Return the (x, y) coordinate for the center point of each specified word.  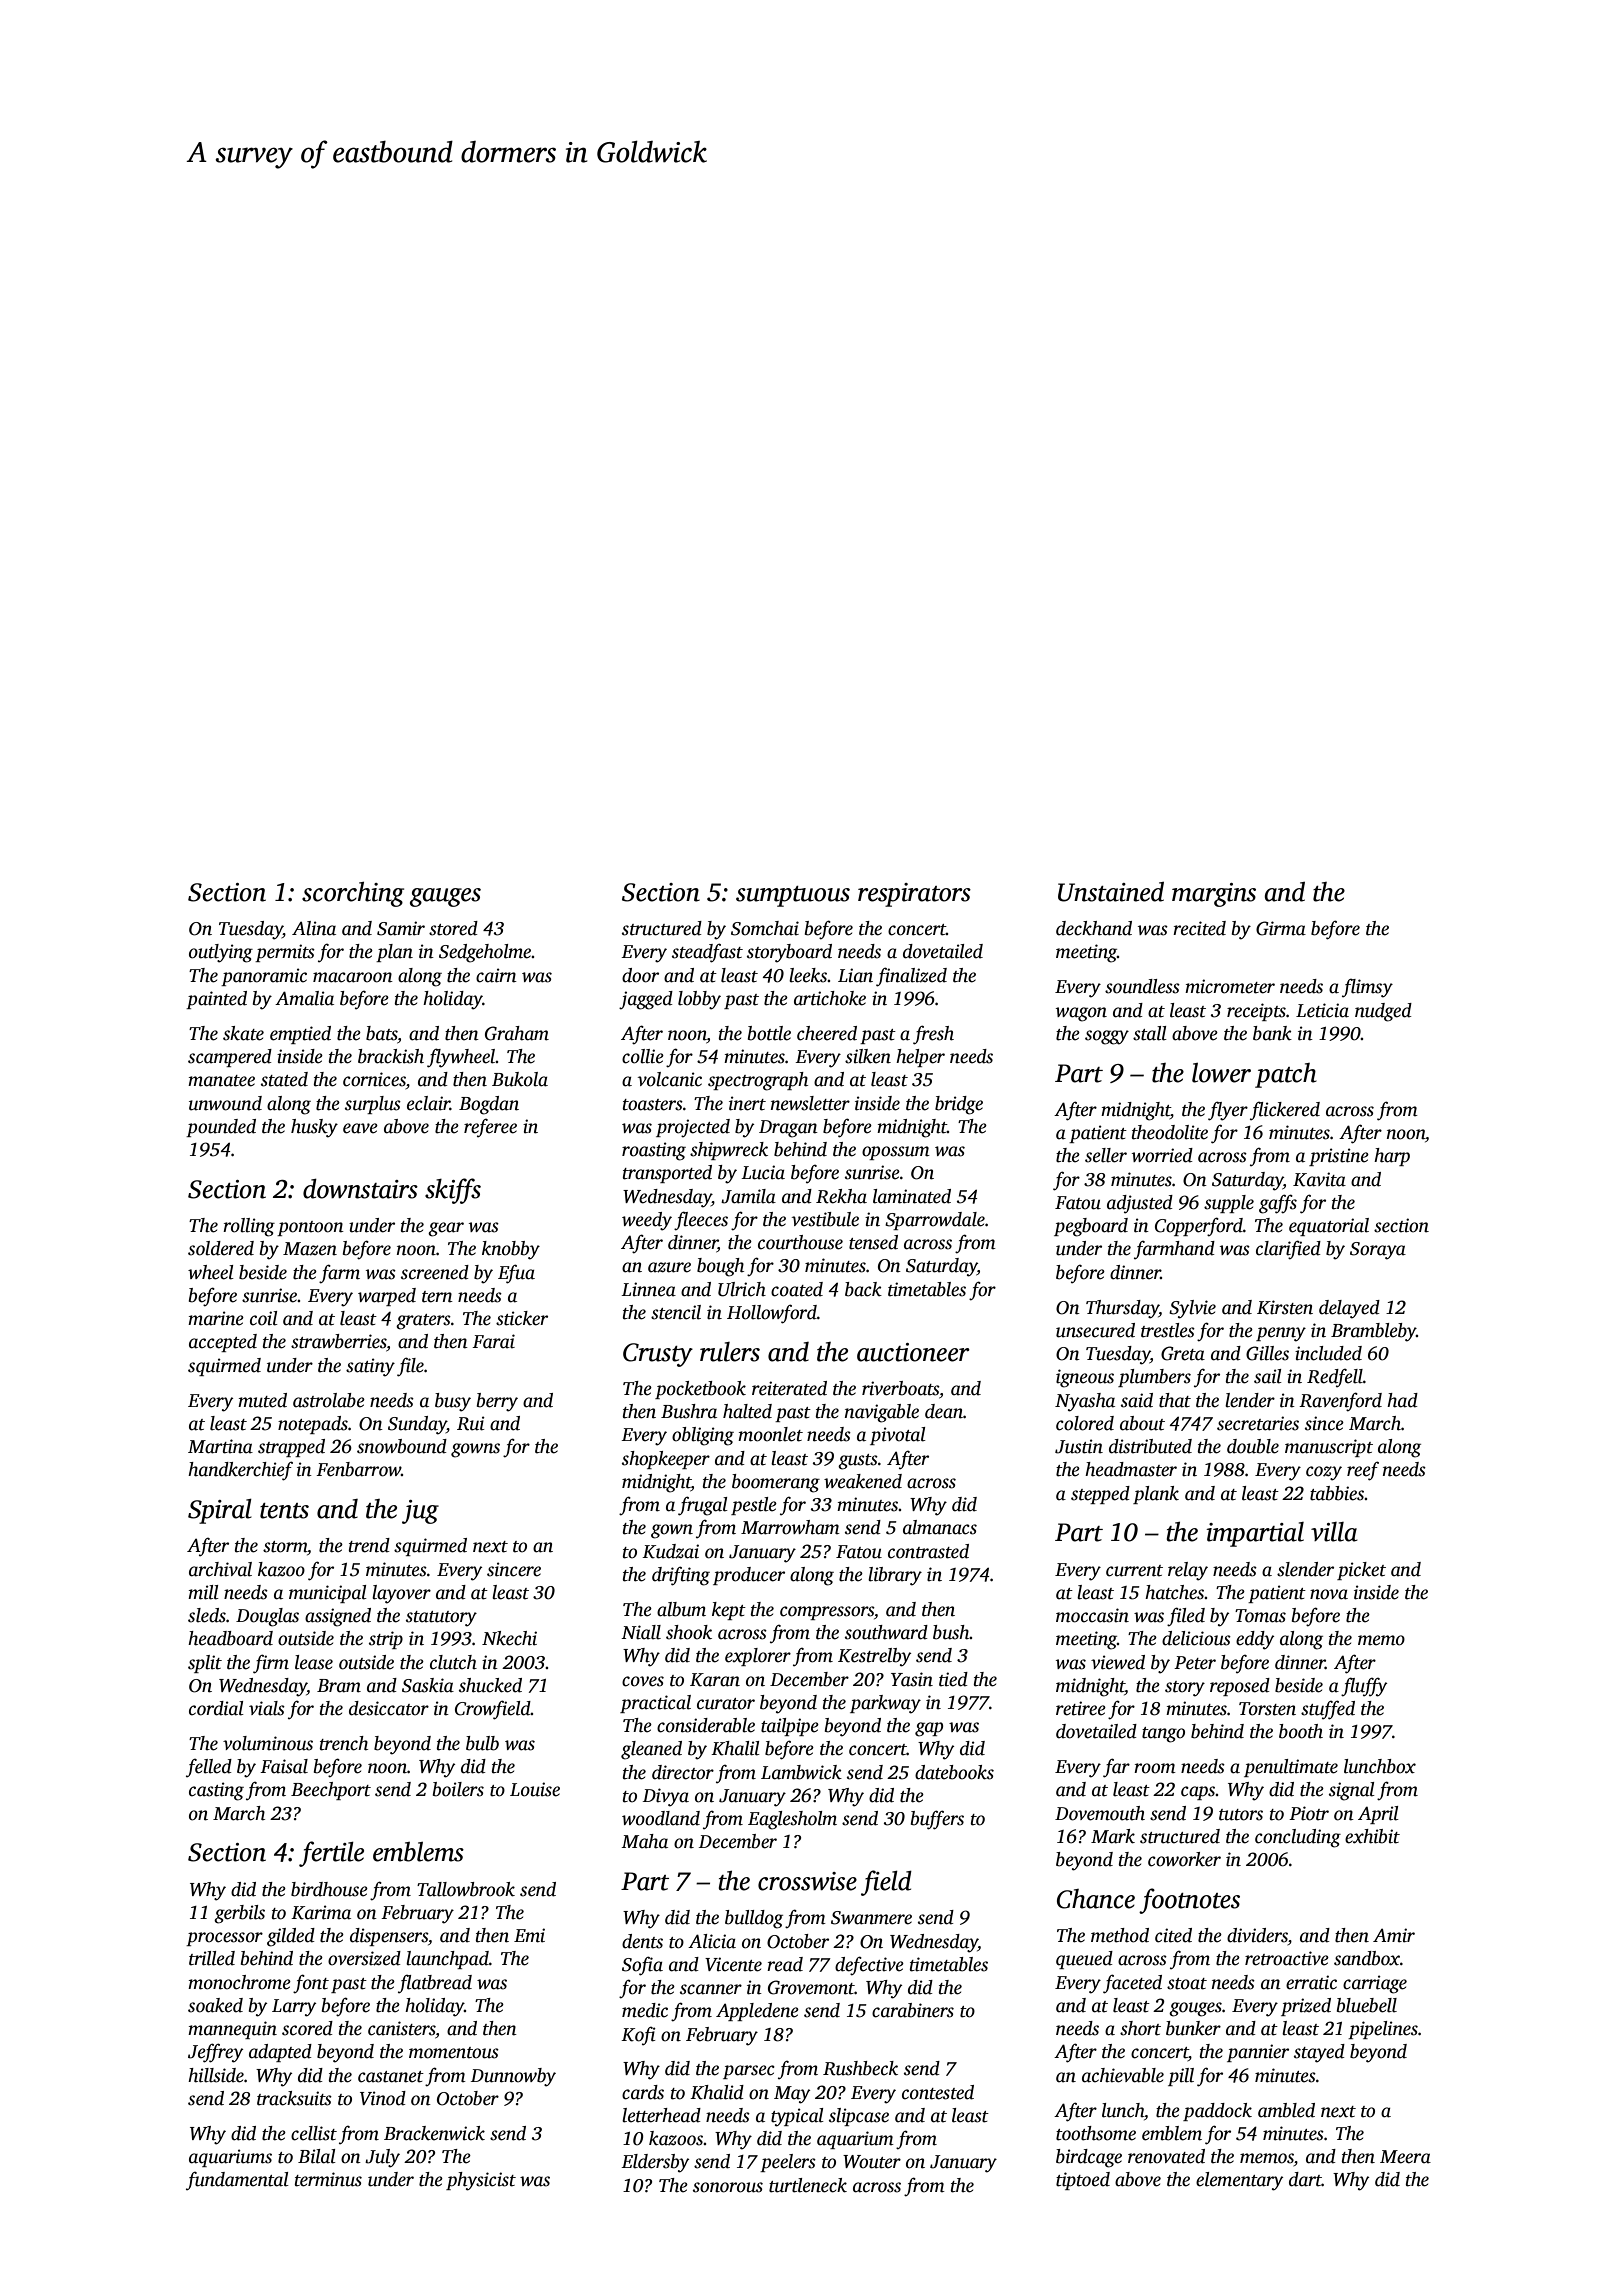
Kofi (638, 2036)
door (640, 975)
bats (382, 1034)
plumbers (1154, 1378)
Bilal (317, 2156)
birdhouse (329, 1889)
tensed (873, 1242)
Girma (1281, 928)
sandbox (1367, 1958)
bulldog (754, 1919)
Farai (493, 1341)
